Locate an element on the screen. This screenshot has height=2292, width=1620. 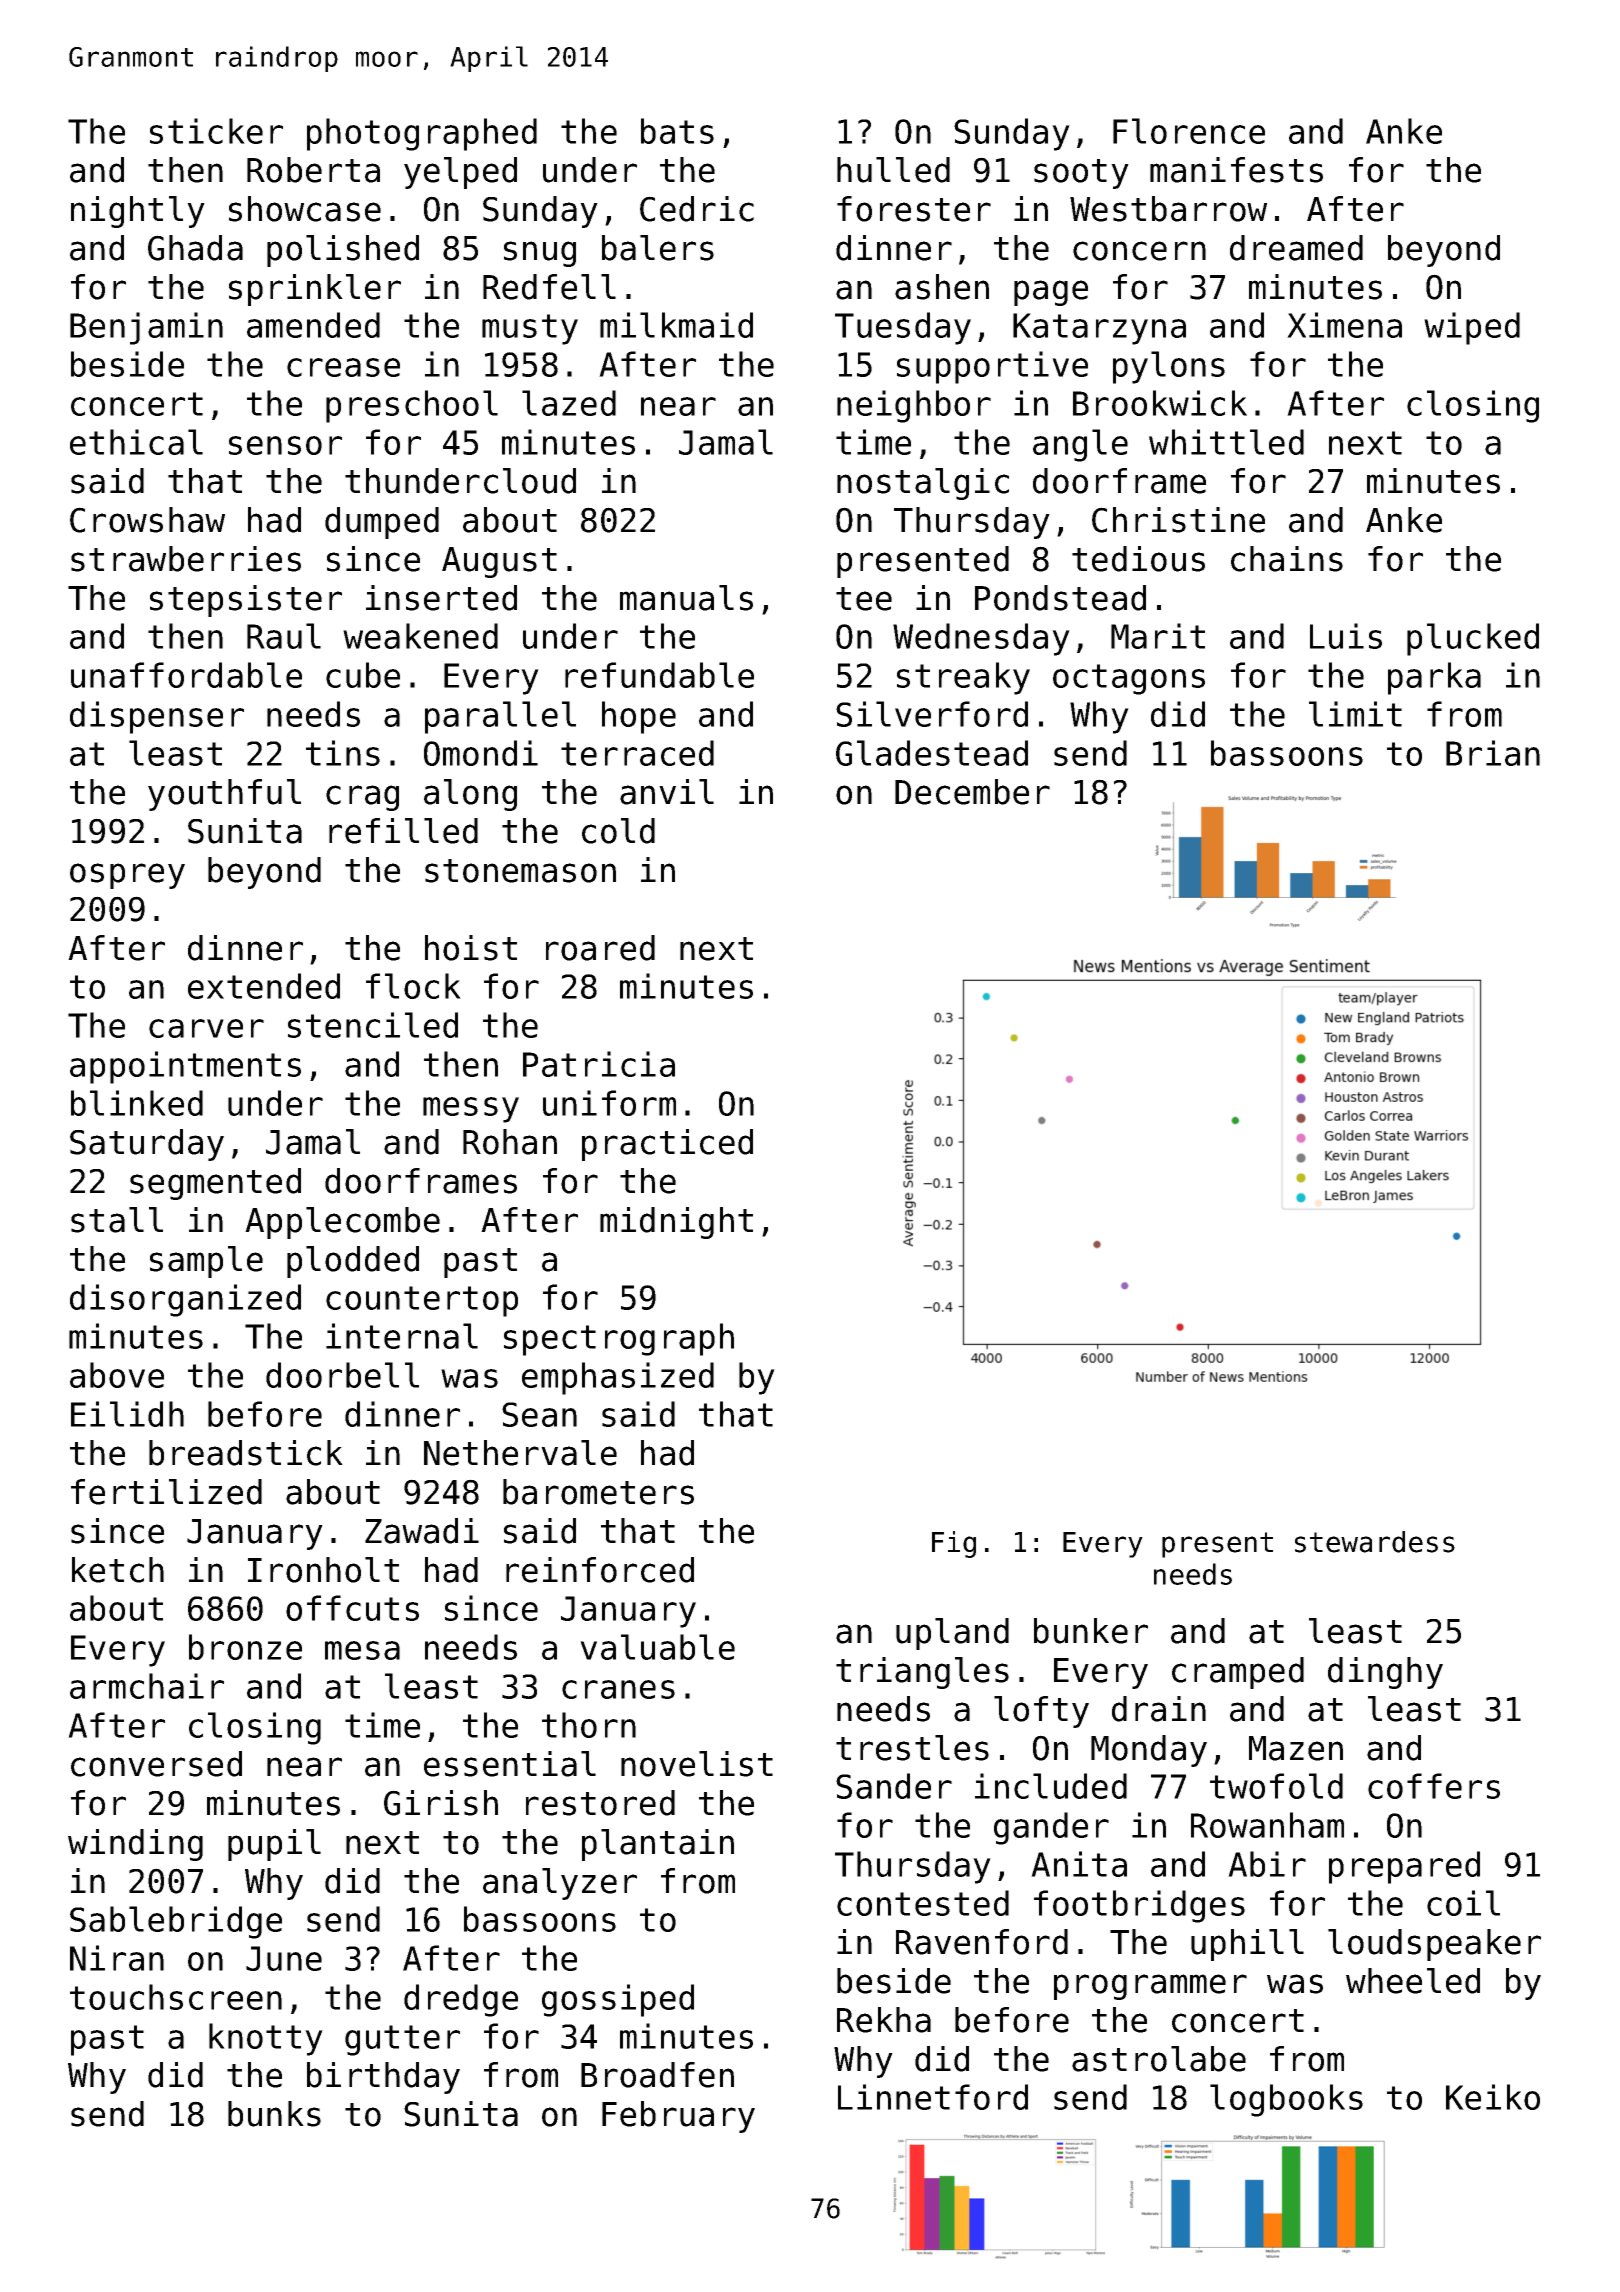
Florence is located at coordinates (1189, 131).
